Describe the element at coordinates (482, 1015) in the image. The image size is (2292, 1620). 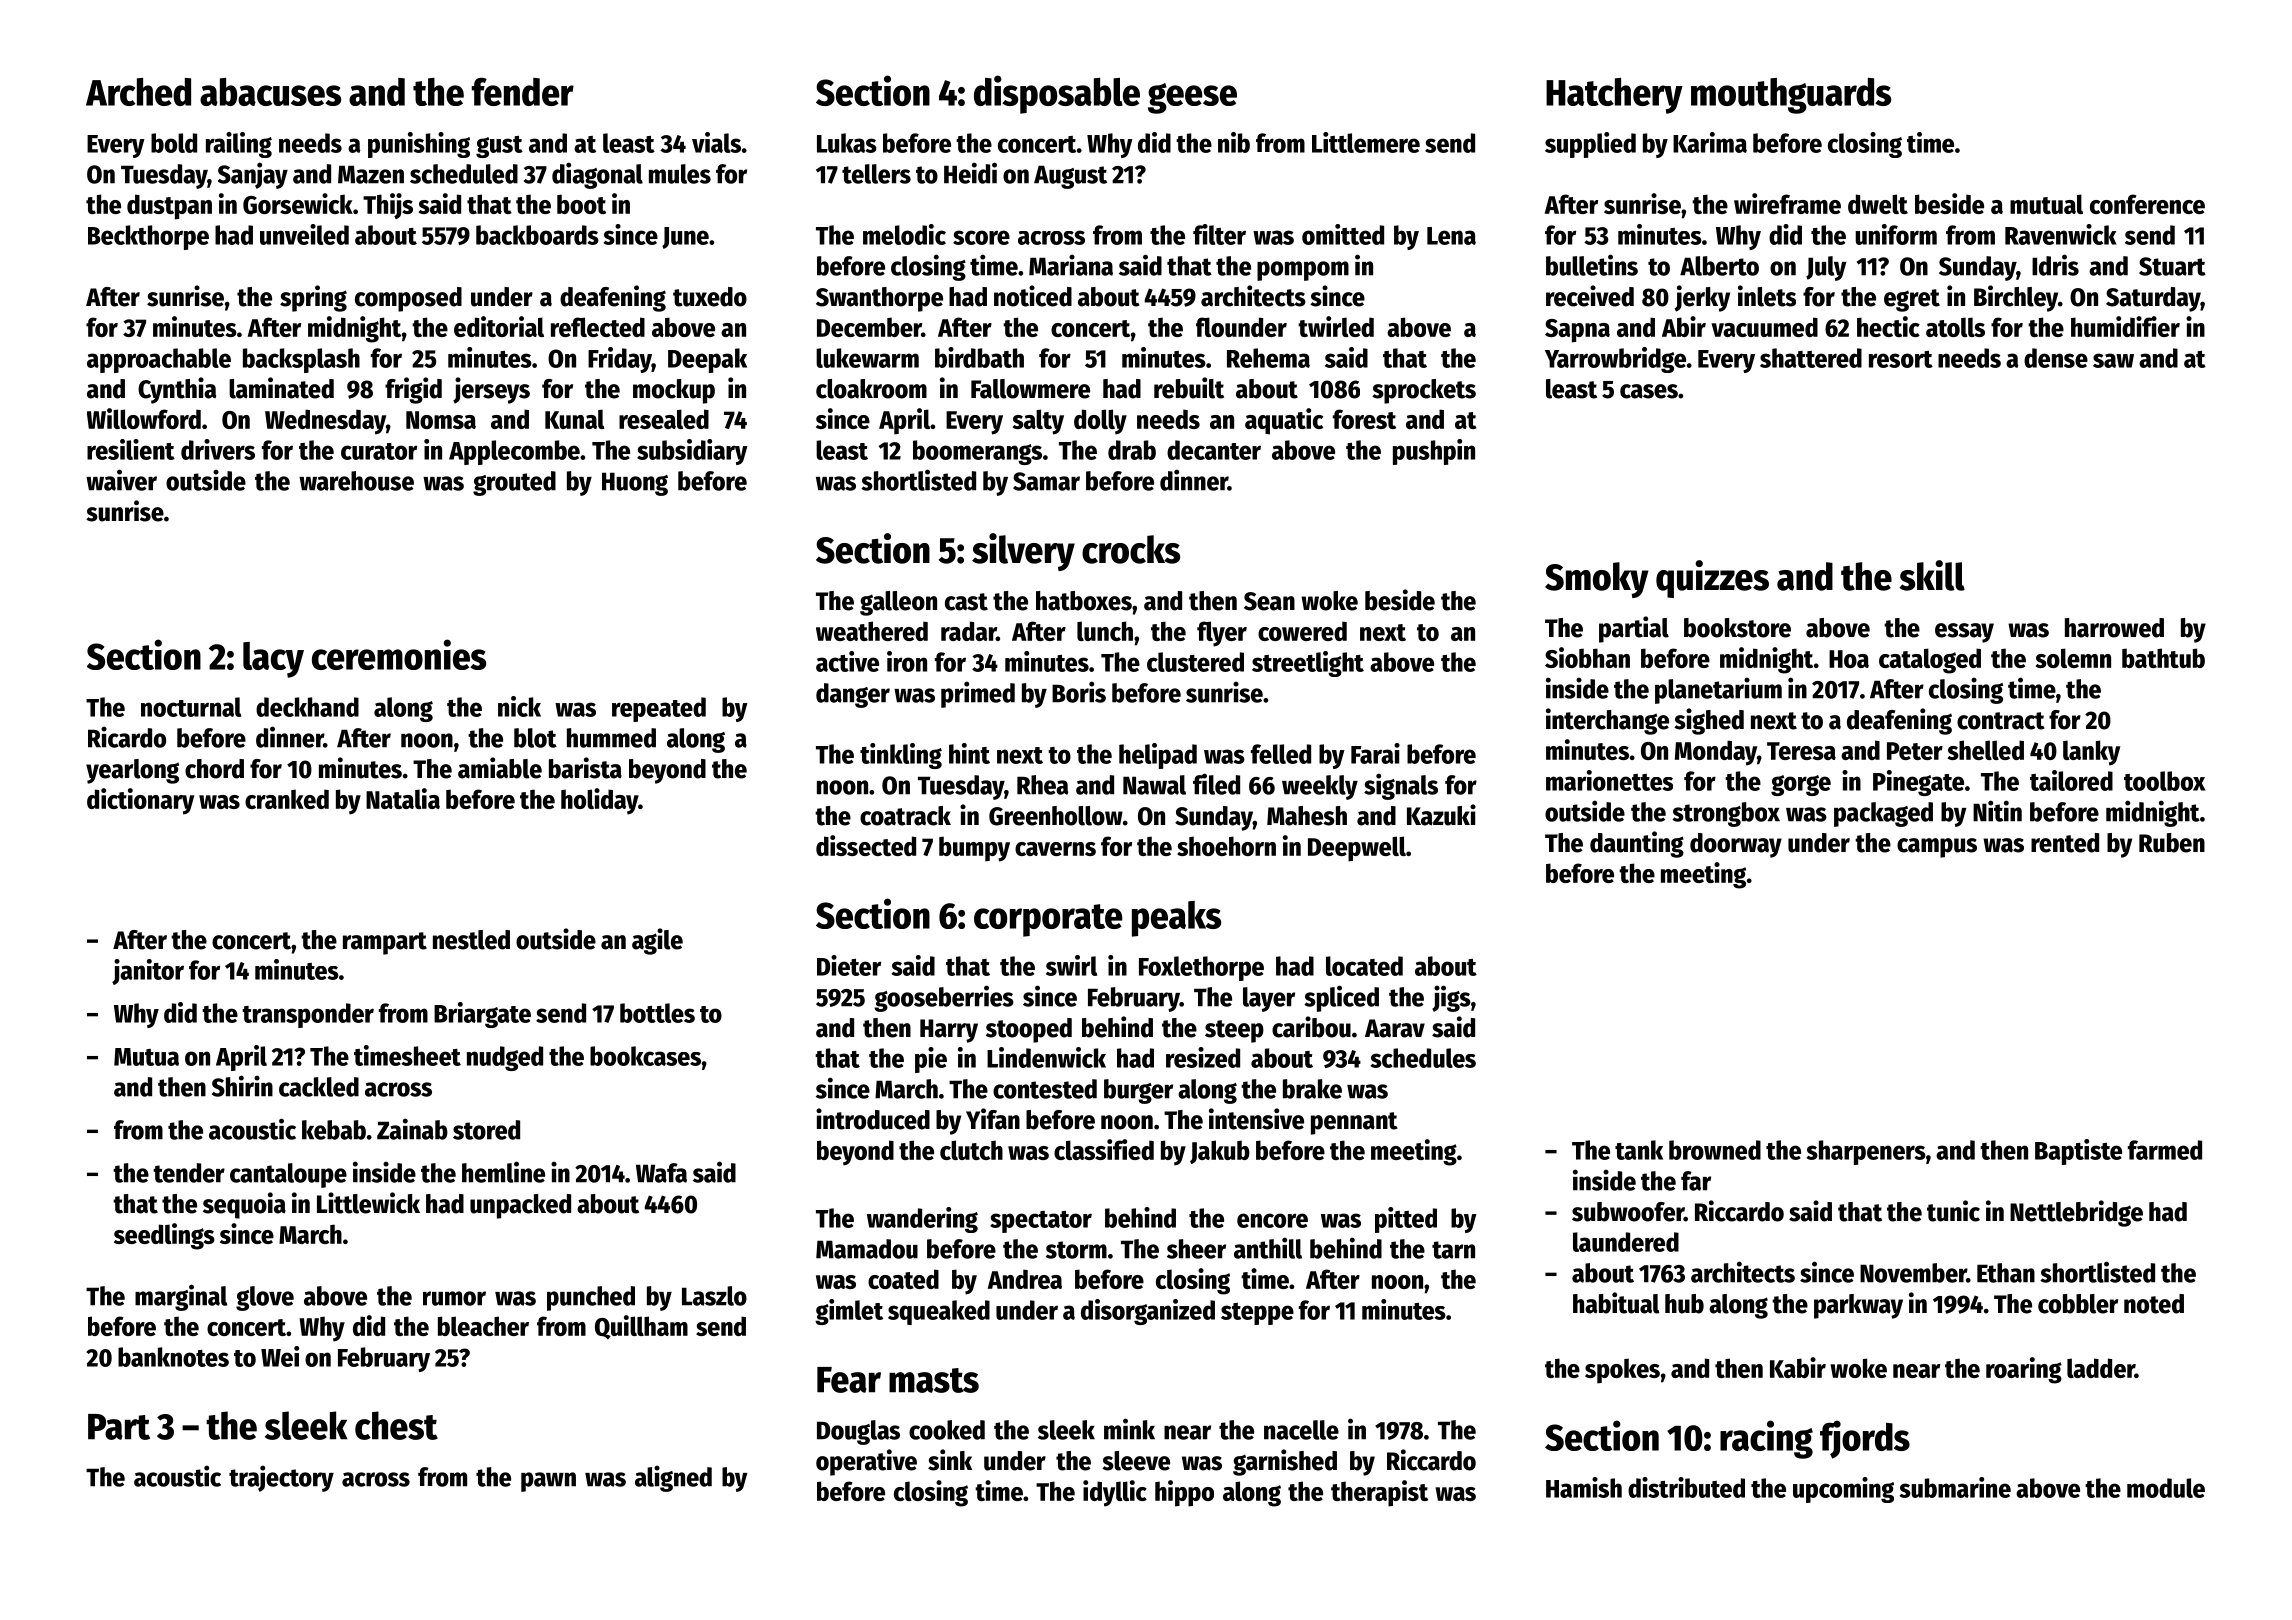
I see `Briargate` at that location.
